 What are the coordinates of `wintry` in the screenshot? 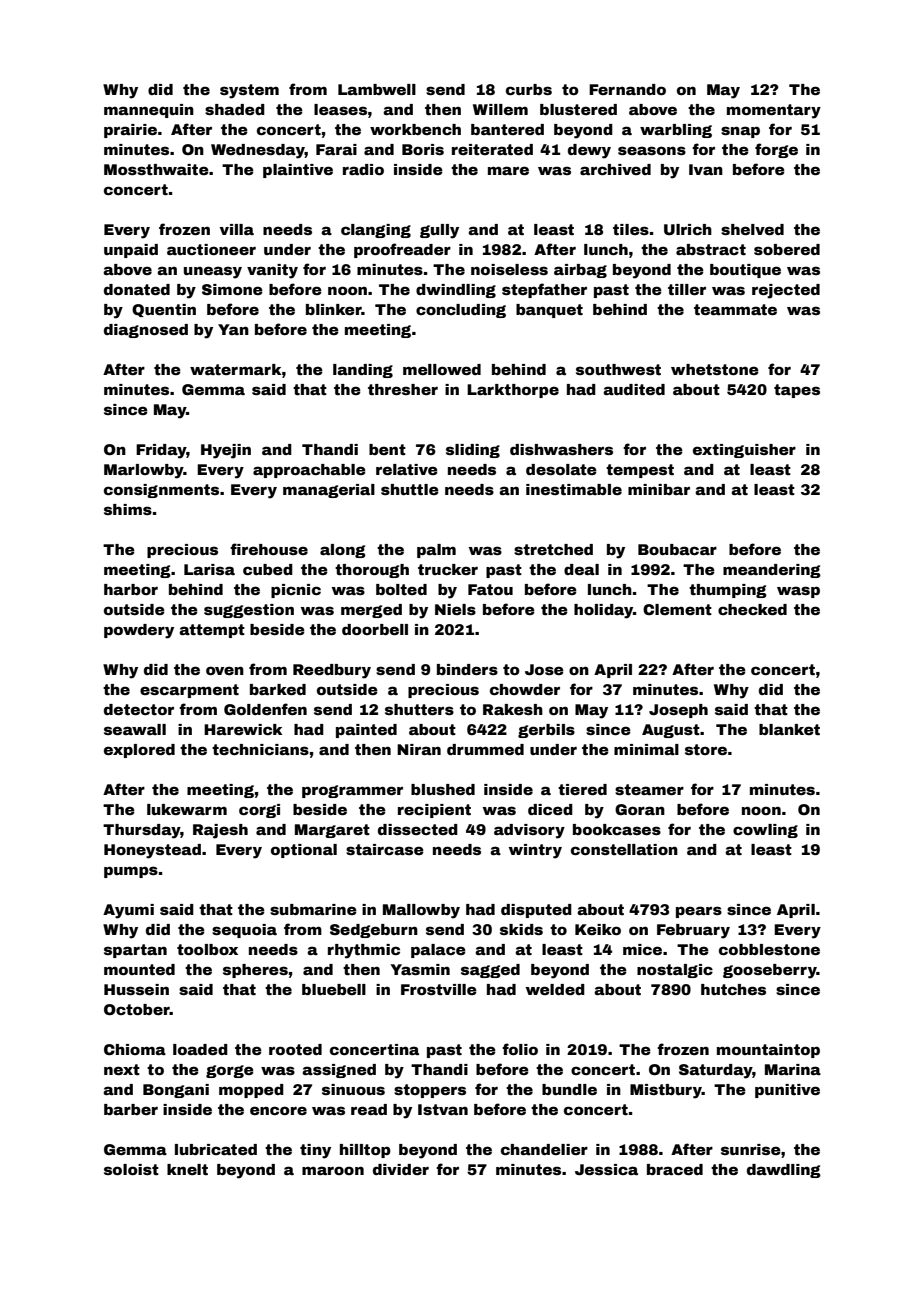 It's located at (535, 851).
